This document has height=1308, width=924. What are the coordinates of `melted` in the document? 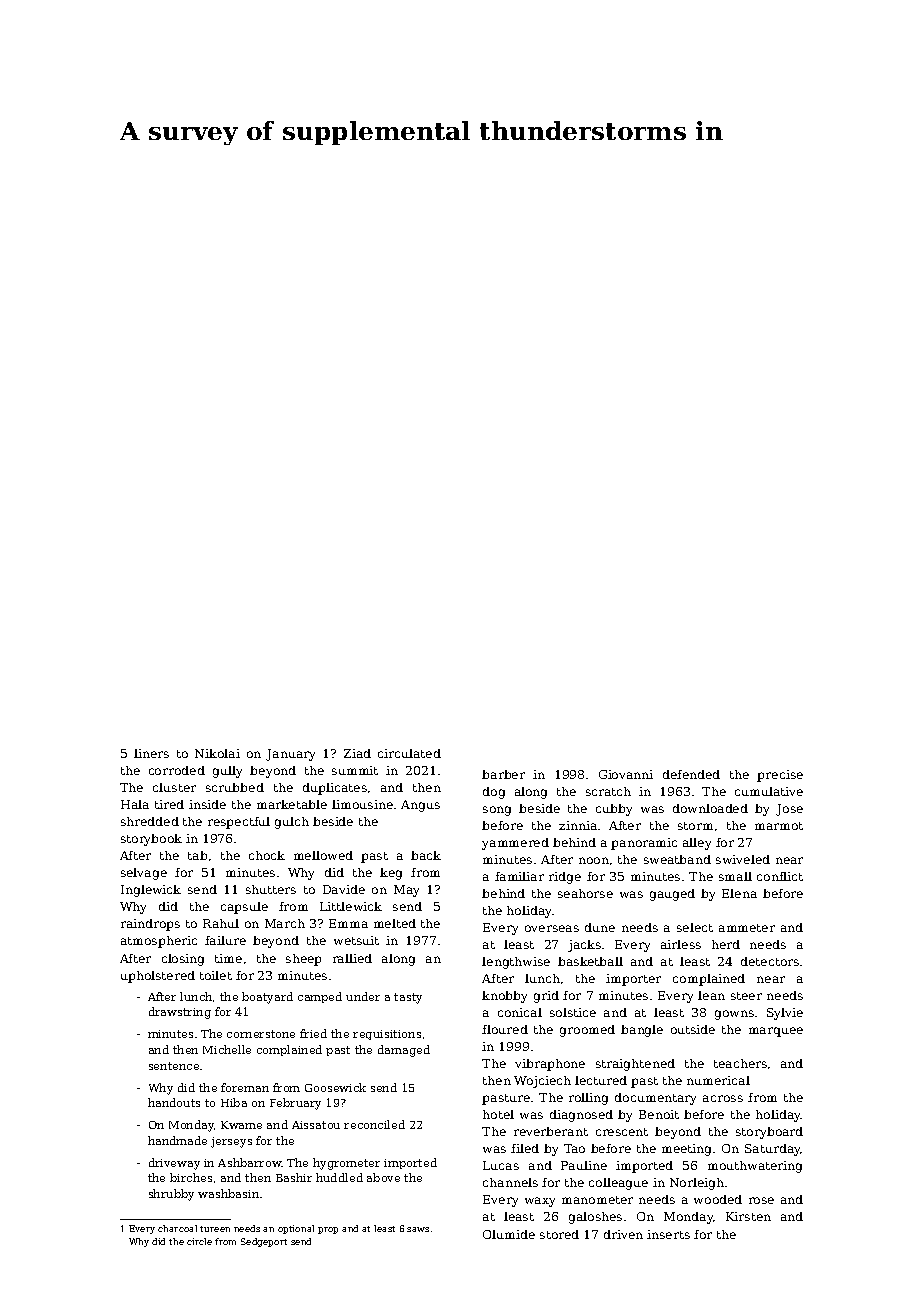 It's located at (395, 923).
